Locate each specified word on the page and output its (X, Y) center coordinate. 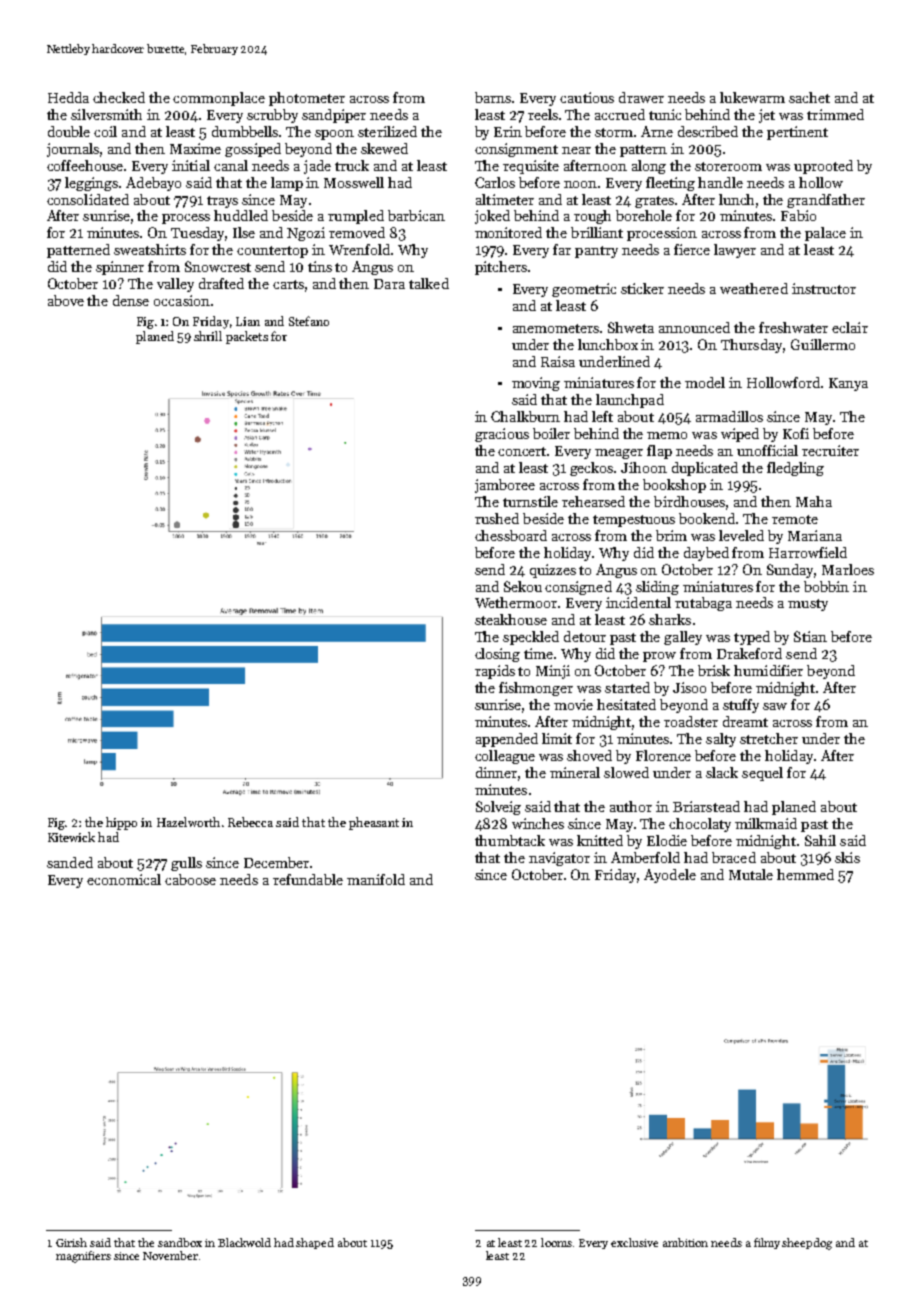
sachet (809, 97)
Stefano (309, 321)
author (631, 806)
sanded (70, 862)
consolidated (88, 199)
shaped (315, 1243)
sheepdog (807, 1244)
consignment (516, 150)
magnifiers (83, 1257)
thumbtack (510, 840)
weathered (754, 288)
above (66, 300)
